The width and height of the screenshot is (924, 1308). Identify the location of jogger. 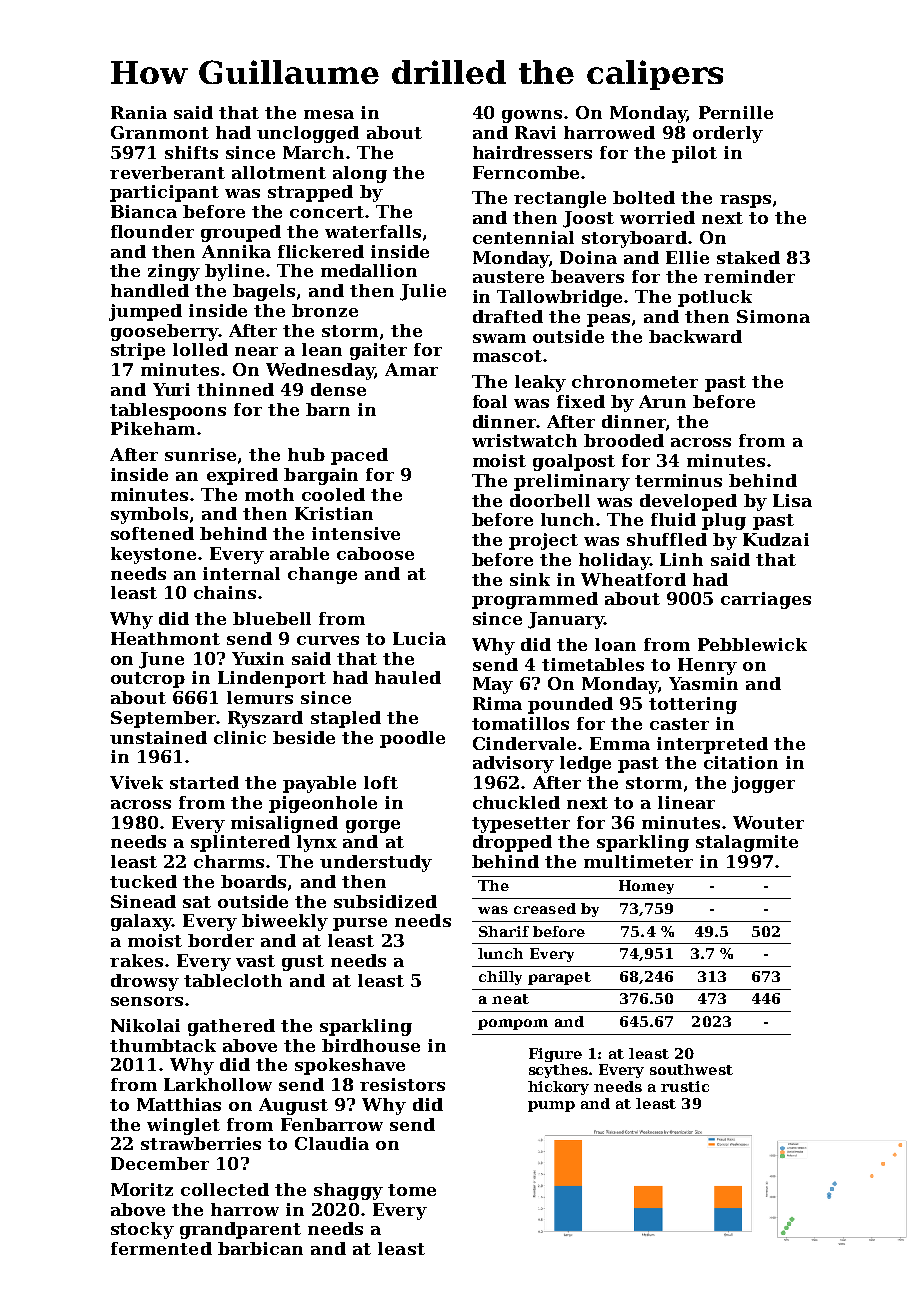
(763, 784).
